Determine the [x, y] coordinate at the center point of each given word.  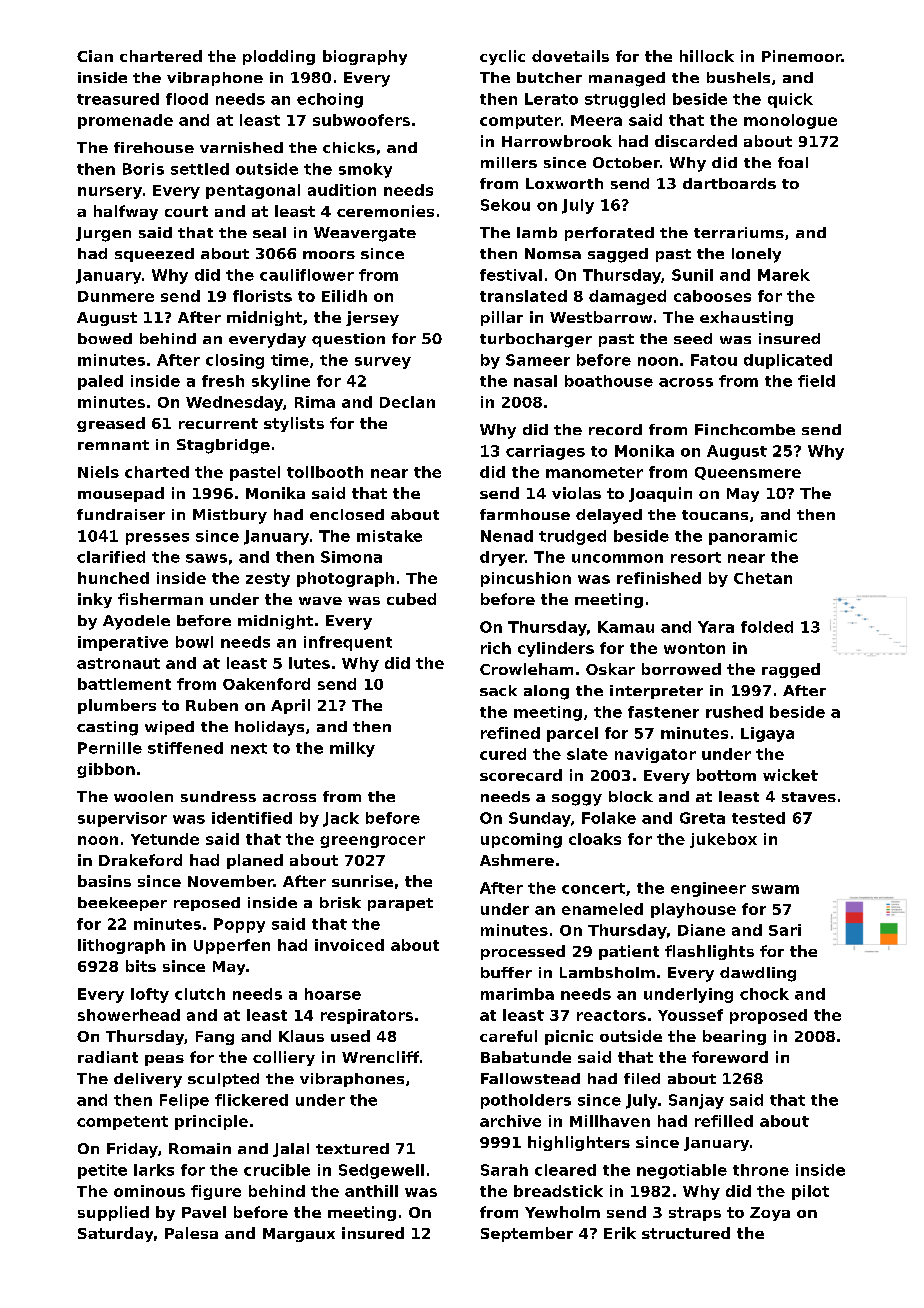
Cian [95, 56]
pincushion [526, 579]
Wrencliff [380, 1057]
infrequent [348, 643]
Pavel [204, 1212]
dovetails [570, 56]
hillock [707, 56]
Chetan [763, 578]
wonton [694, 648]
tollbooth [325, 472]
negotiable [682, 1171]
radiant [108, 1057]
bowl [194, 642]
